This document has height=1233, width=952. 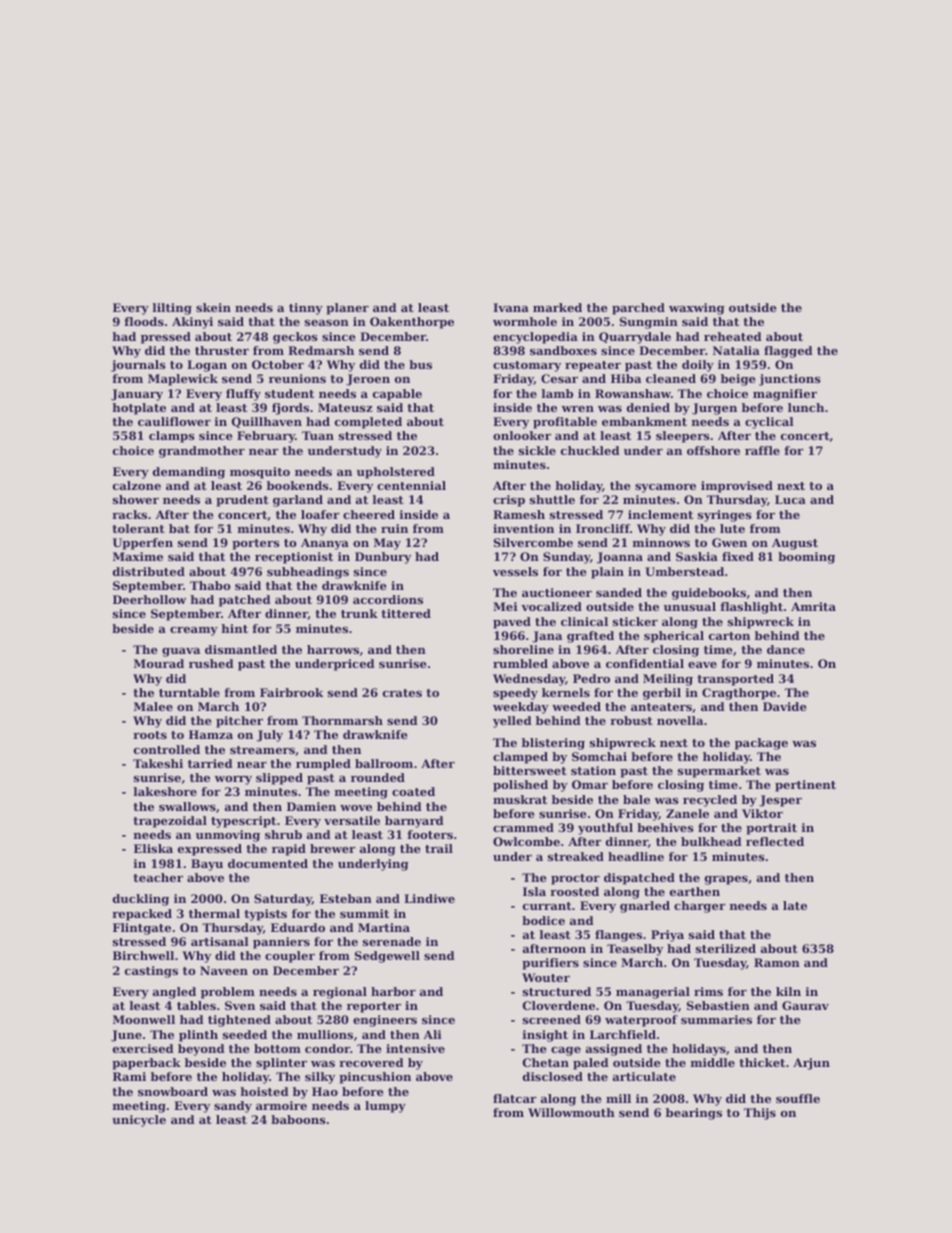 What do you see at coordinates (172, 309) in the document?
I see `lilting` at bounding box center [172, 309].
